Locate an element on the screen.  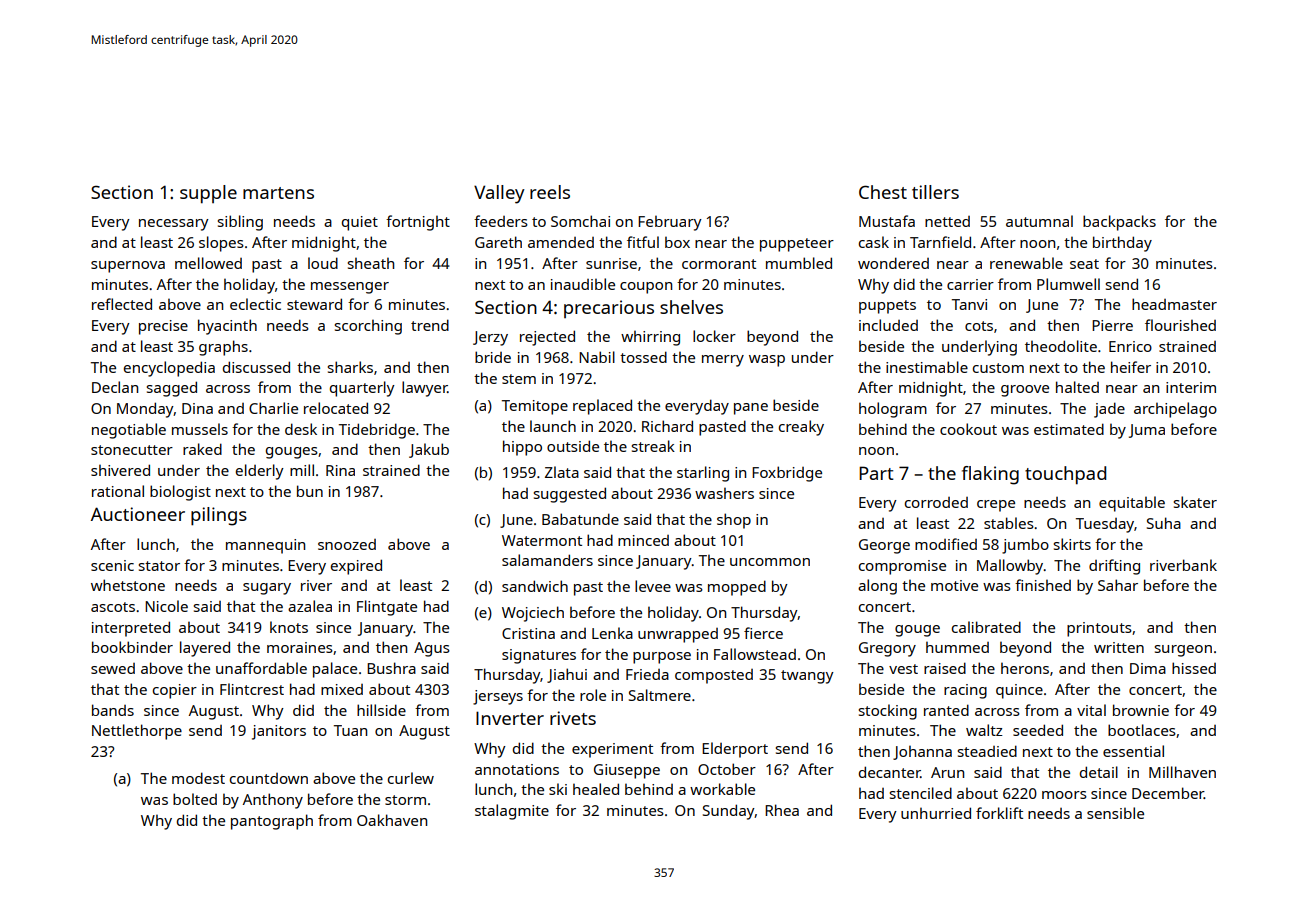
hissed is located at coordinates (1194, 668).
